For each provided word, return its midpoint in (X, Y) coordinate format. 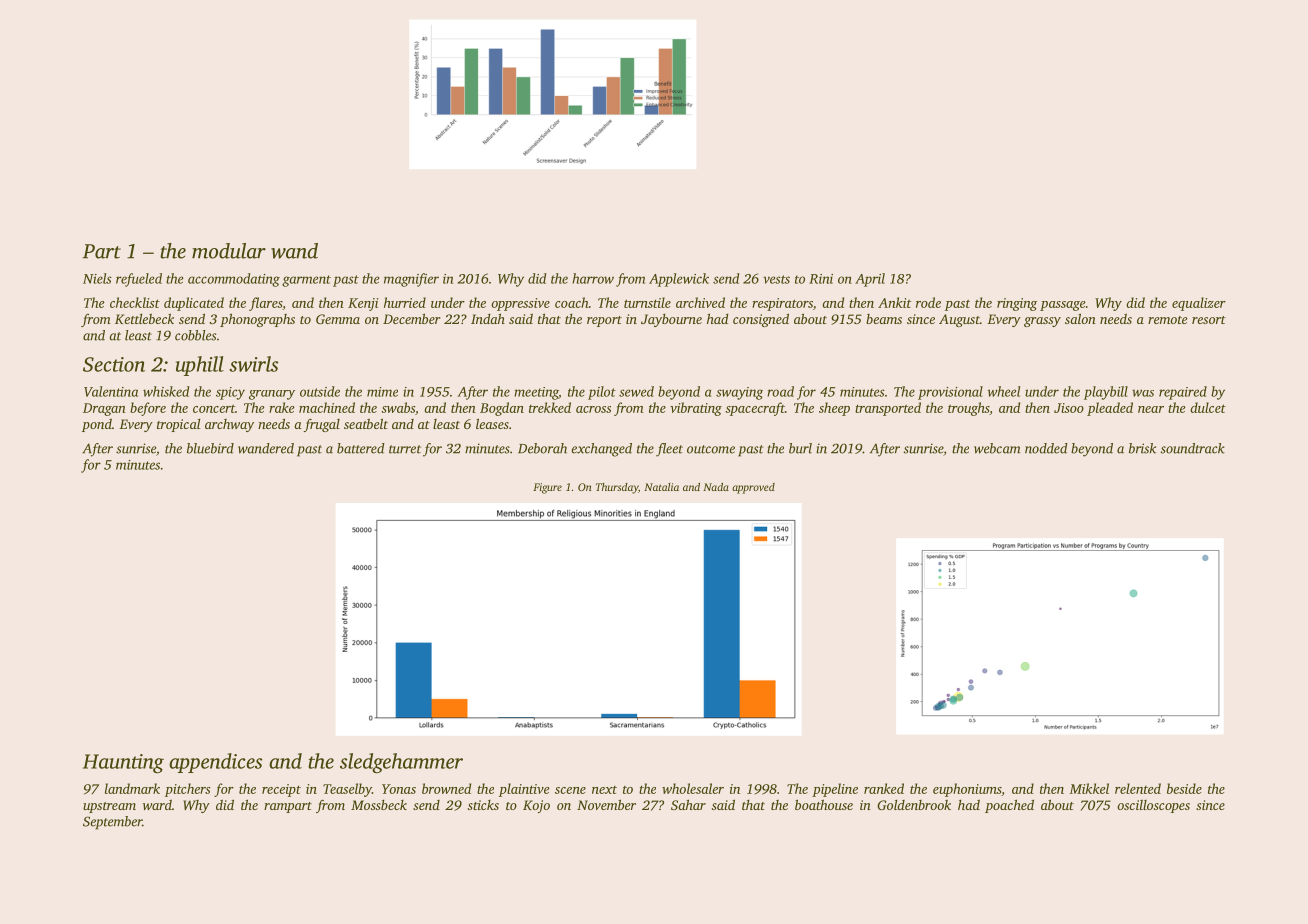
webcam (997, 448)
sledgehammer (401, 763)
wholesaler (693, 788)
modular (229, 251)
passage (1063, 306)
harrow (593, 278)
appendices (215, 763)
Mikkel (1089, 788)
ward (157, 805)
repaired (1183, 393)
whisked (166, 391)
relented (1138, 788)
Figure (547, 488)
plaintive (524, 790)
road (780, 391)
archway (229, 425)
